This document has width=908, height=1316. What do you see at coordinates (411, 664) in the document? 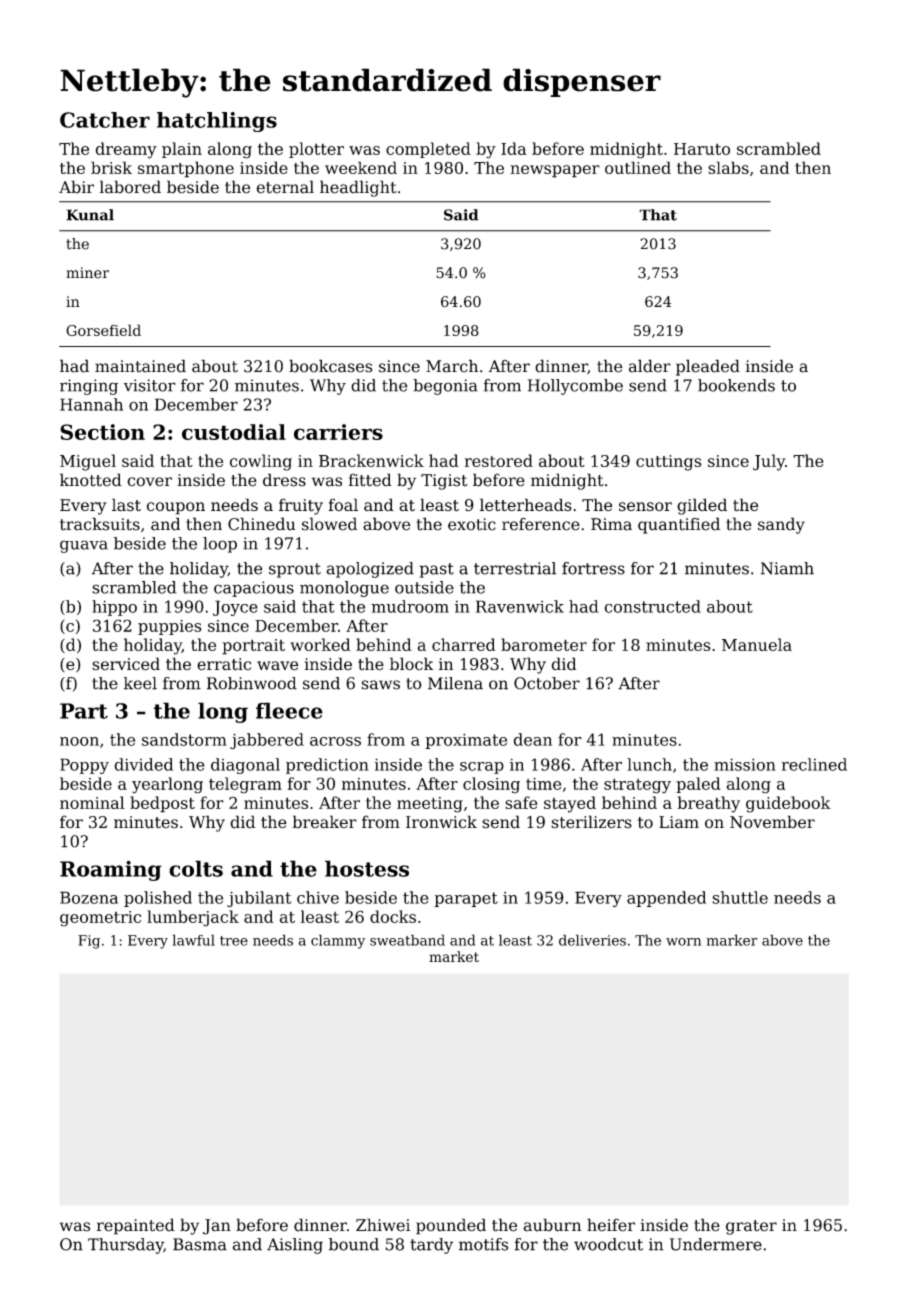
I see `block` at bounding box center [411, 664].
